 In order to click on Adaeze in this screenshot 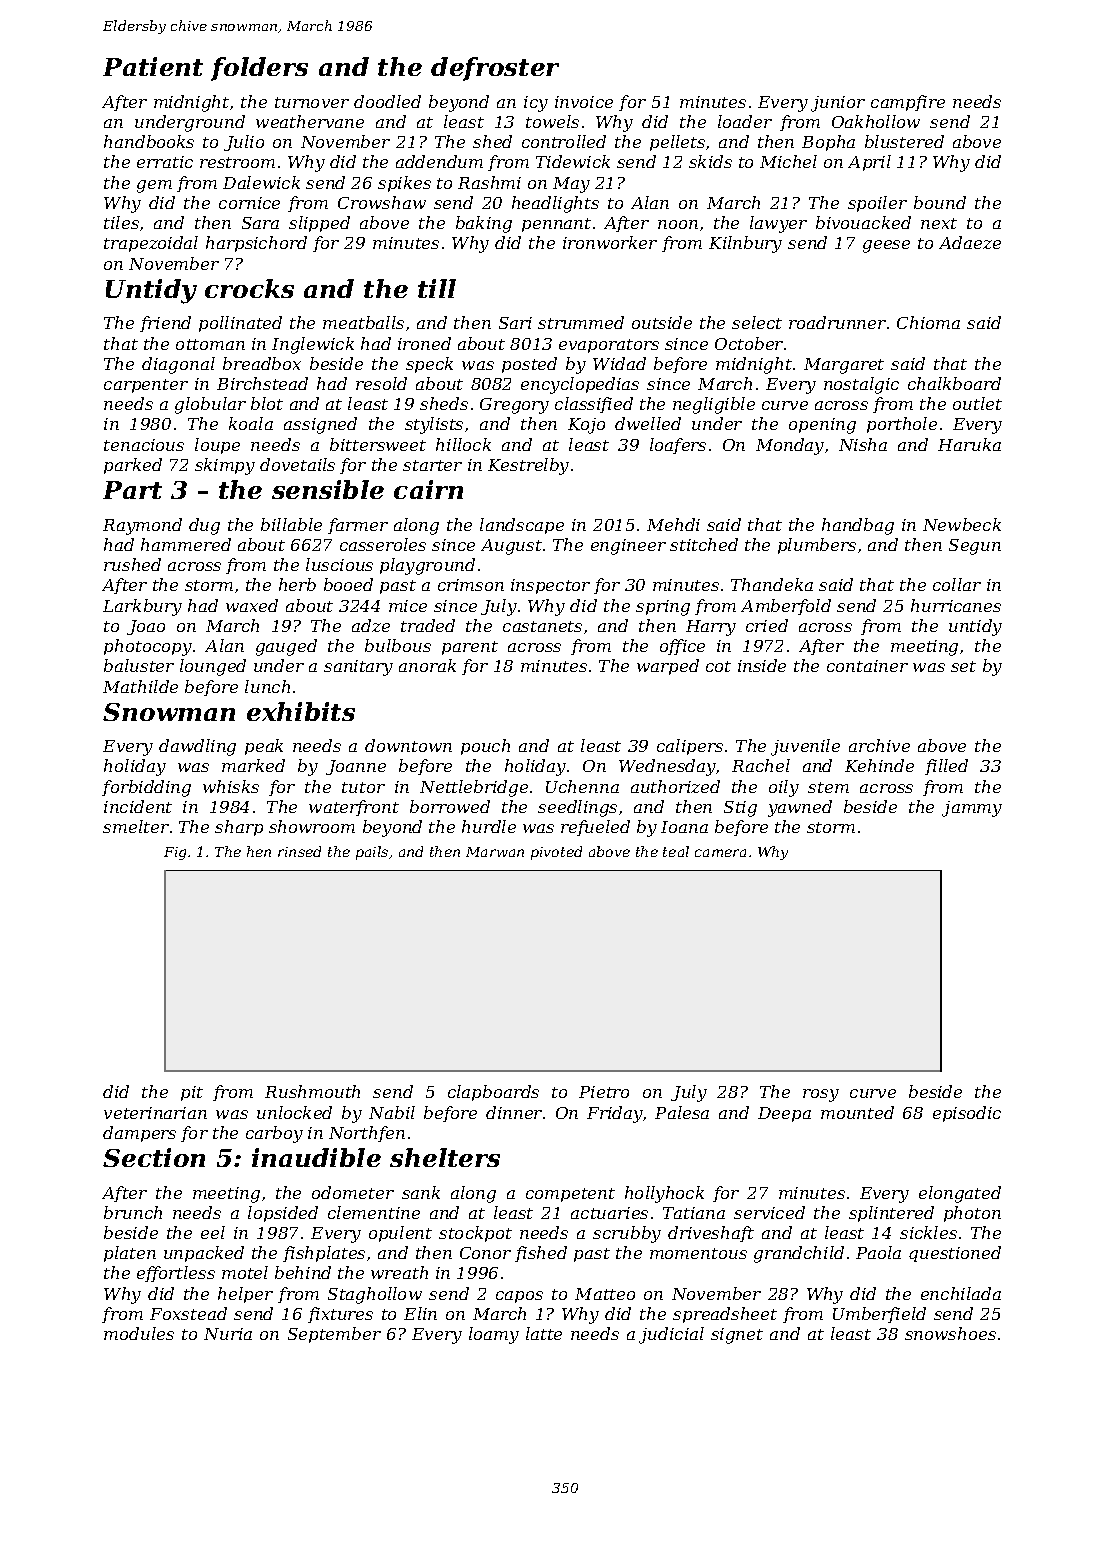, I will do `click(970, 242)`.
